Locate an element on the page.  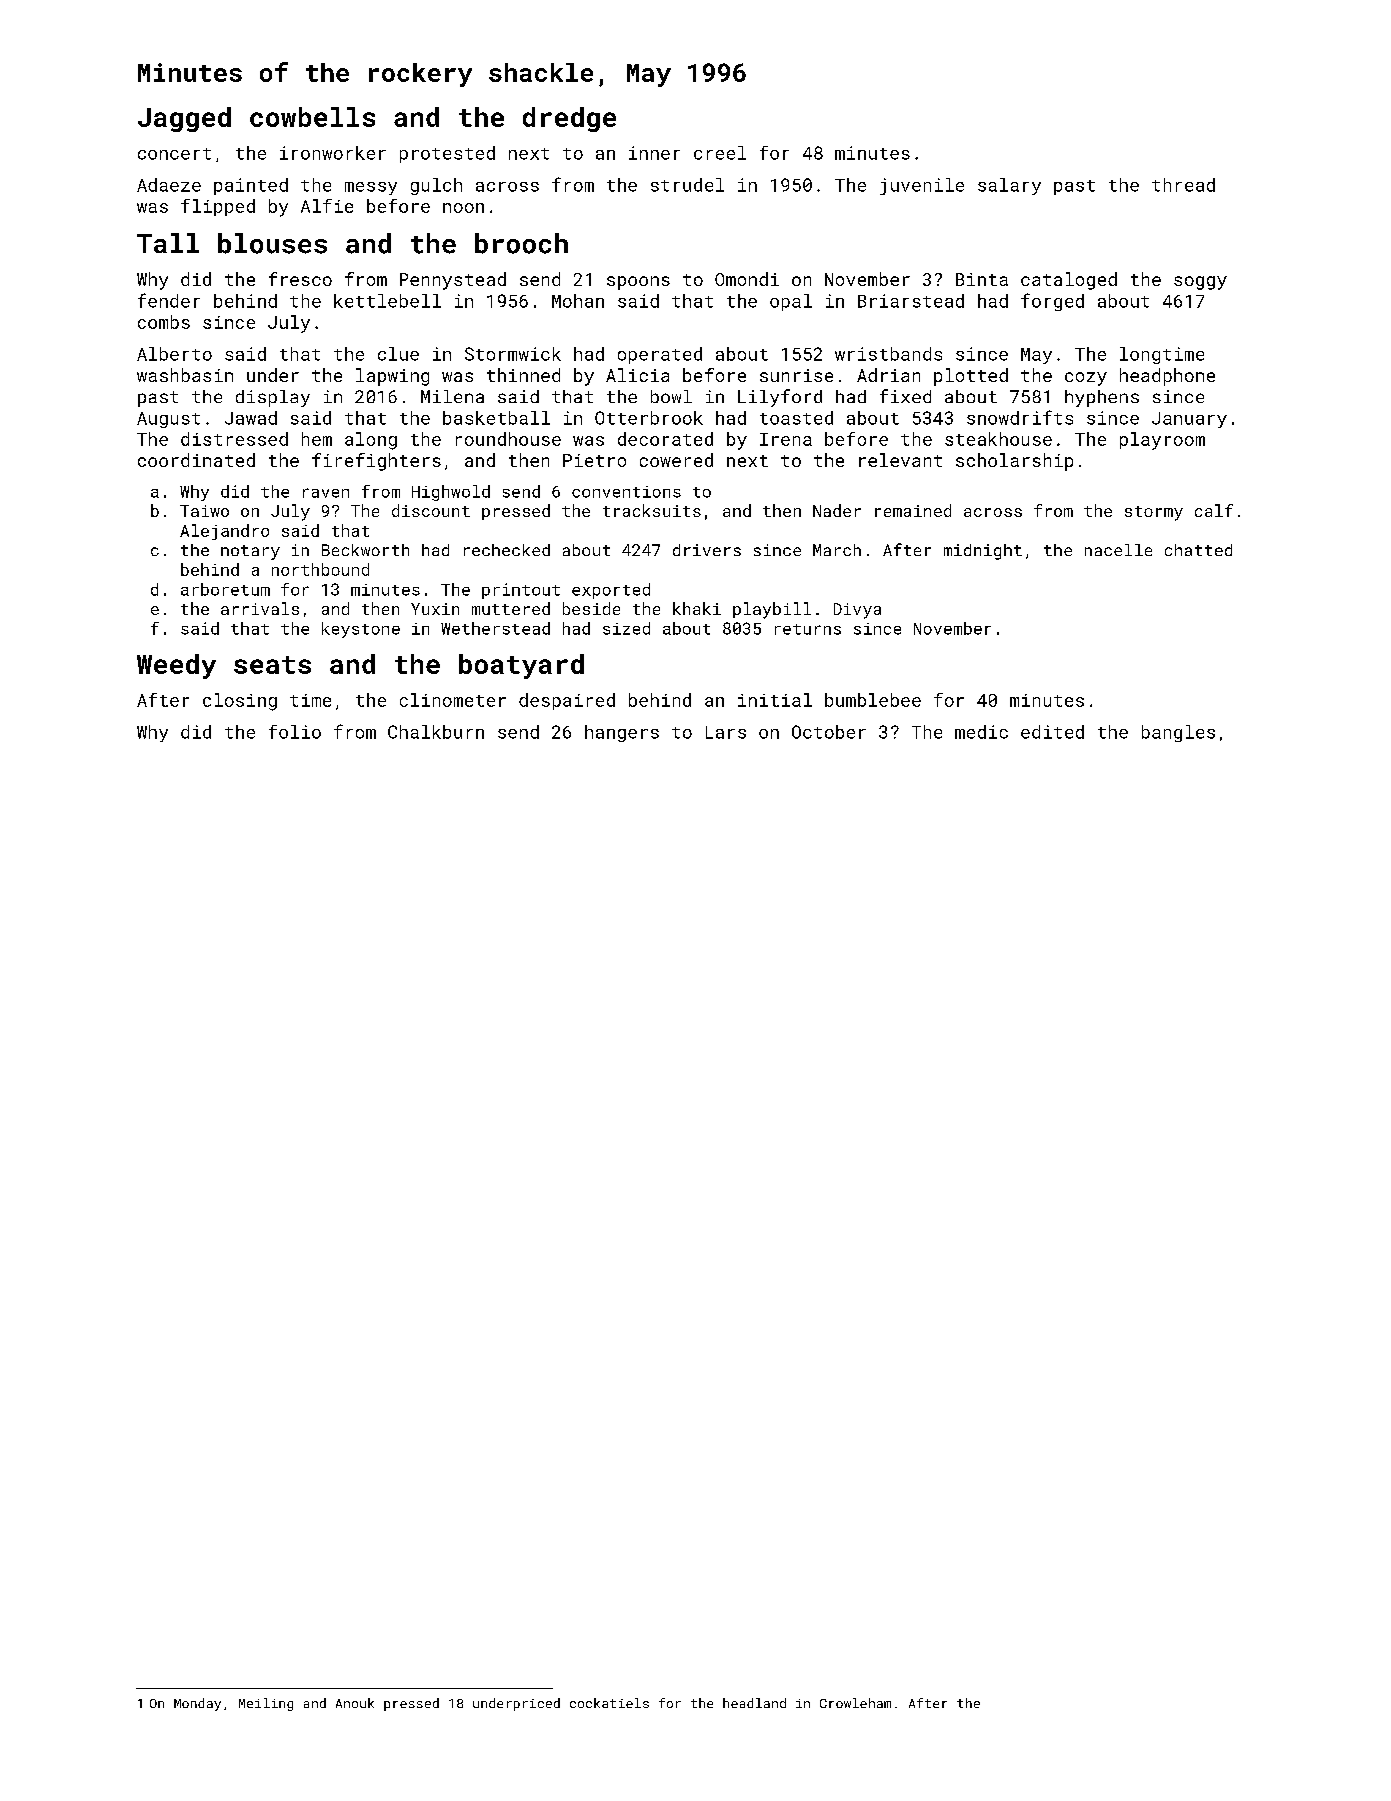
dredge is located at coordinates (569, 119).
